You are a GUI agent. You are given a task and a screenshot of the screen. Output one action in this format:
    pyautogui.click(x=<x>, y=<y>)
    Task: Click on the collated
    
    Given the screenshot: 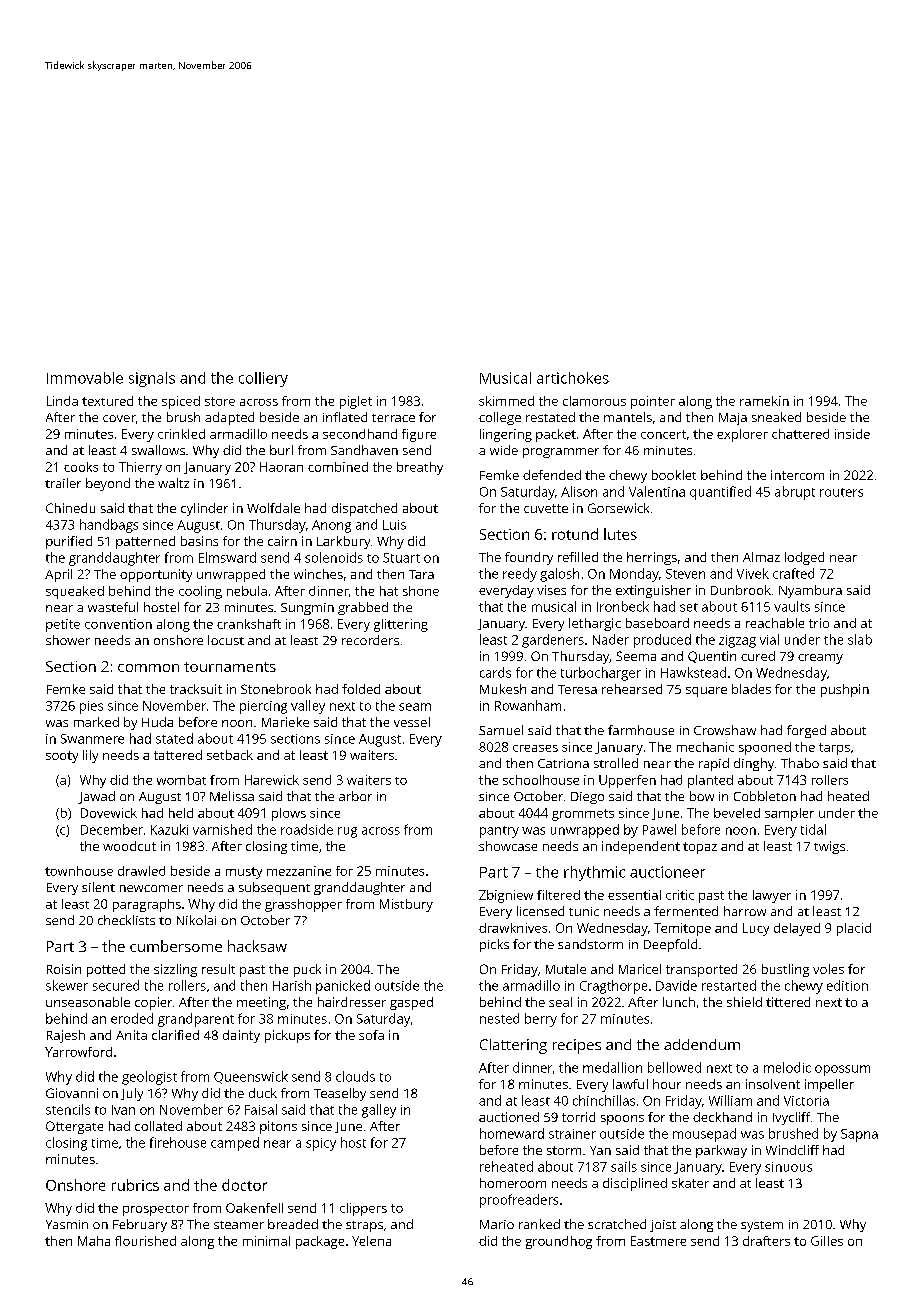 What is the action you would take?
    pyautogui.click(x=158, y=1126)
